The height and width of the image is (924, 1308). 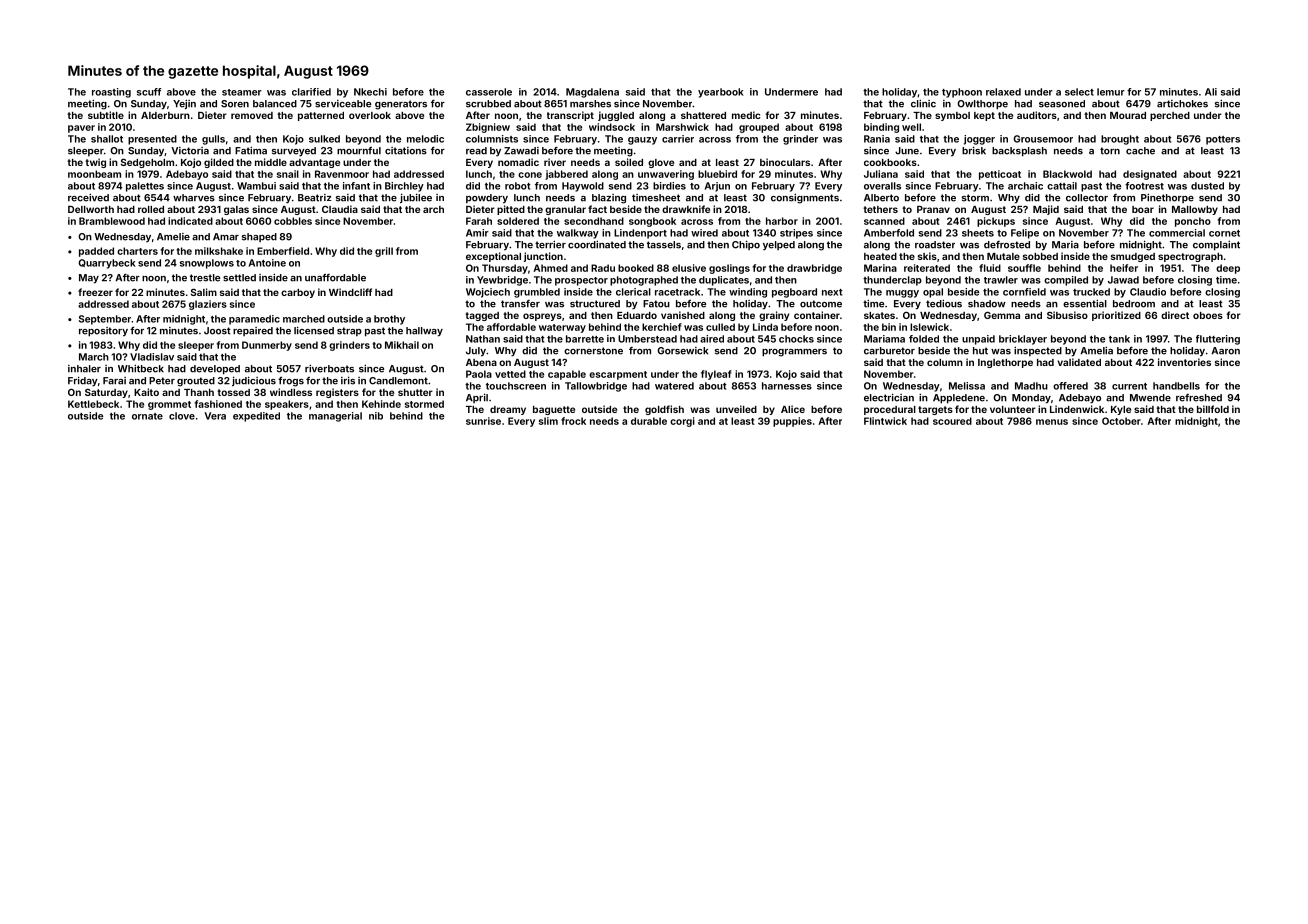 What do you see at coordinates (1213, 409) in the image?
I see `billfold` at bounding box center [1213, 409].
